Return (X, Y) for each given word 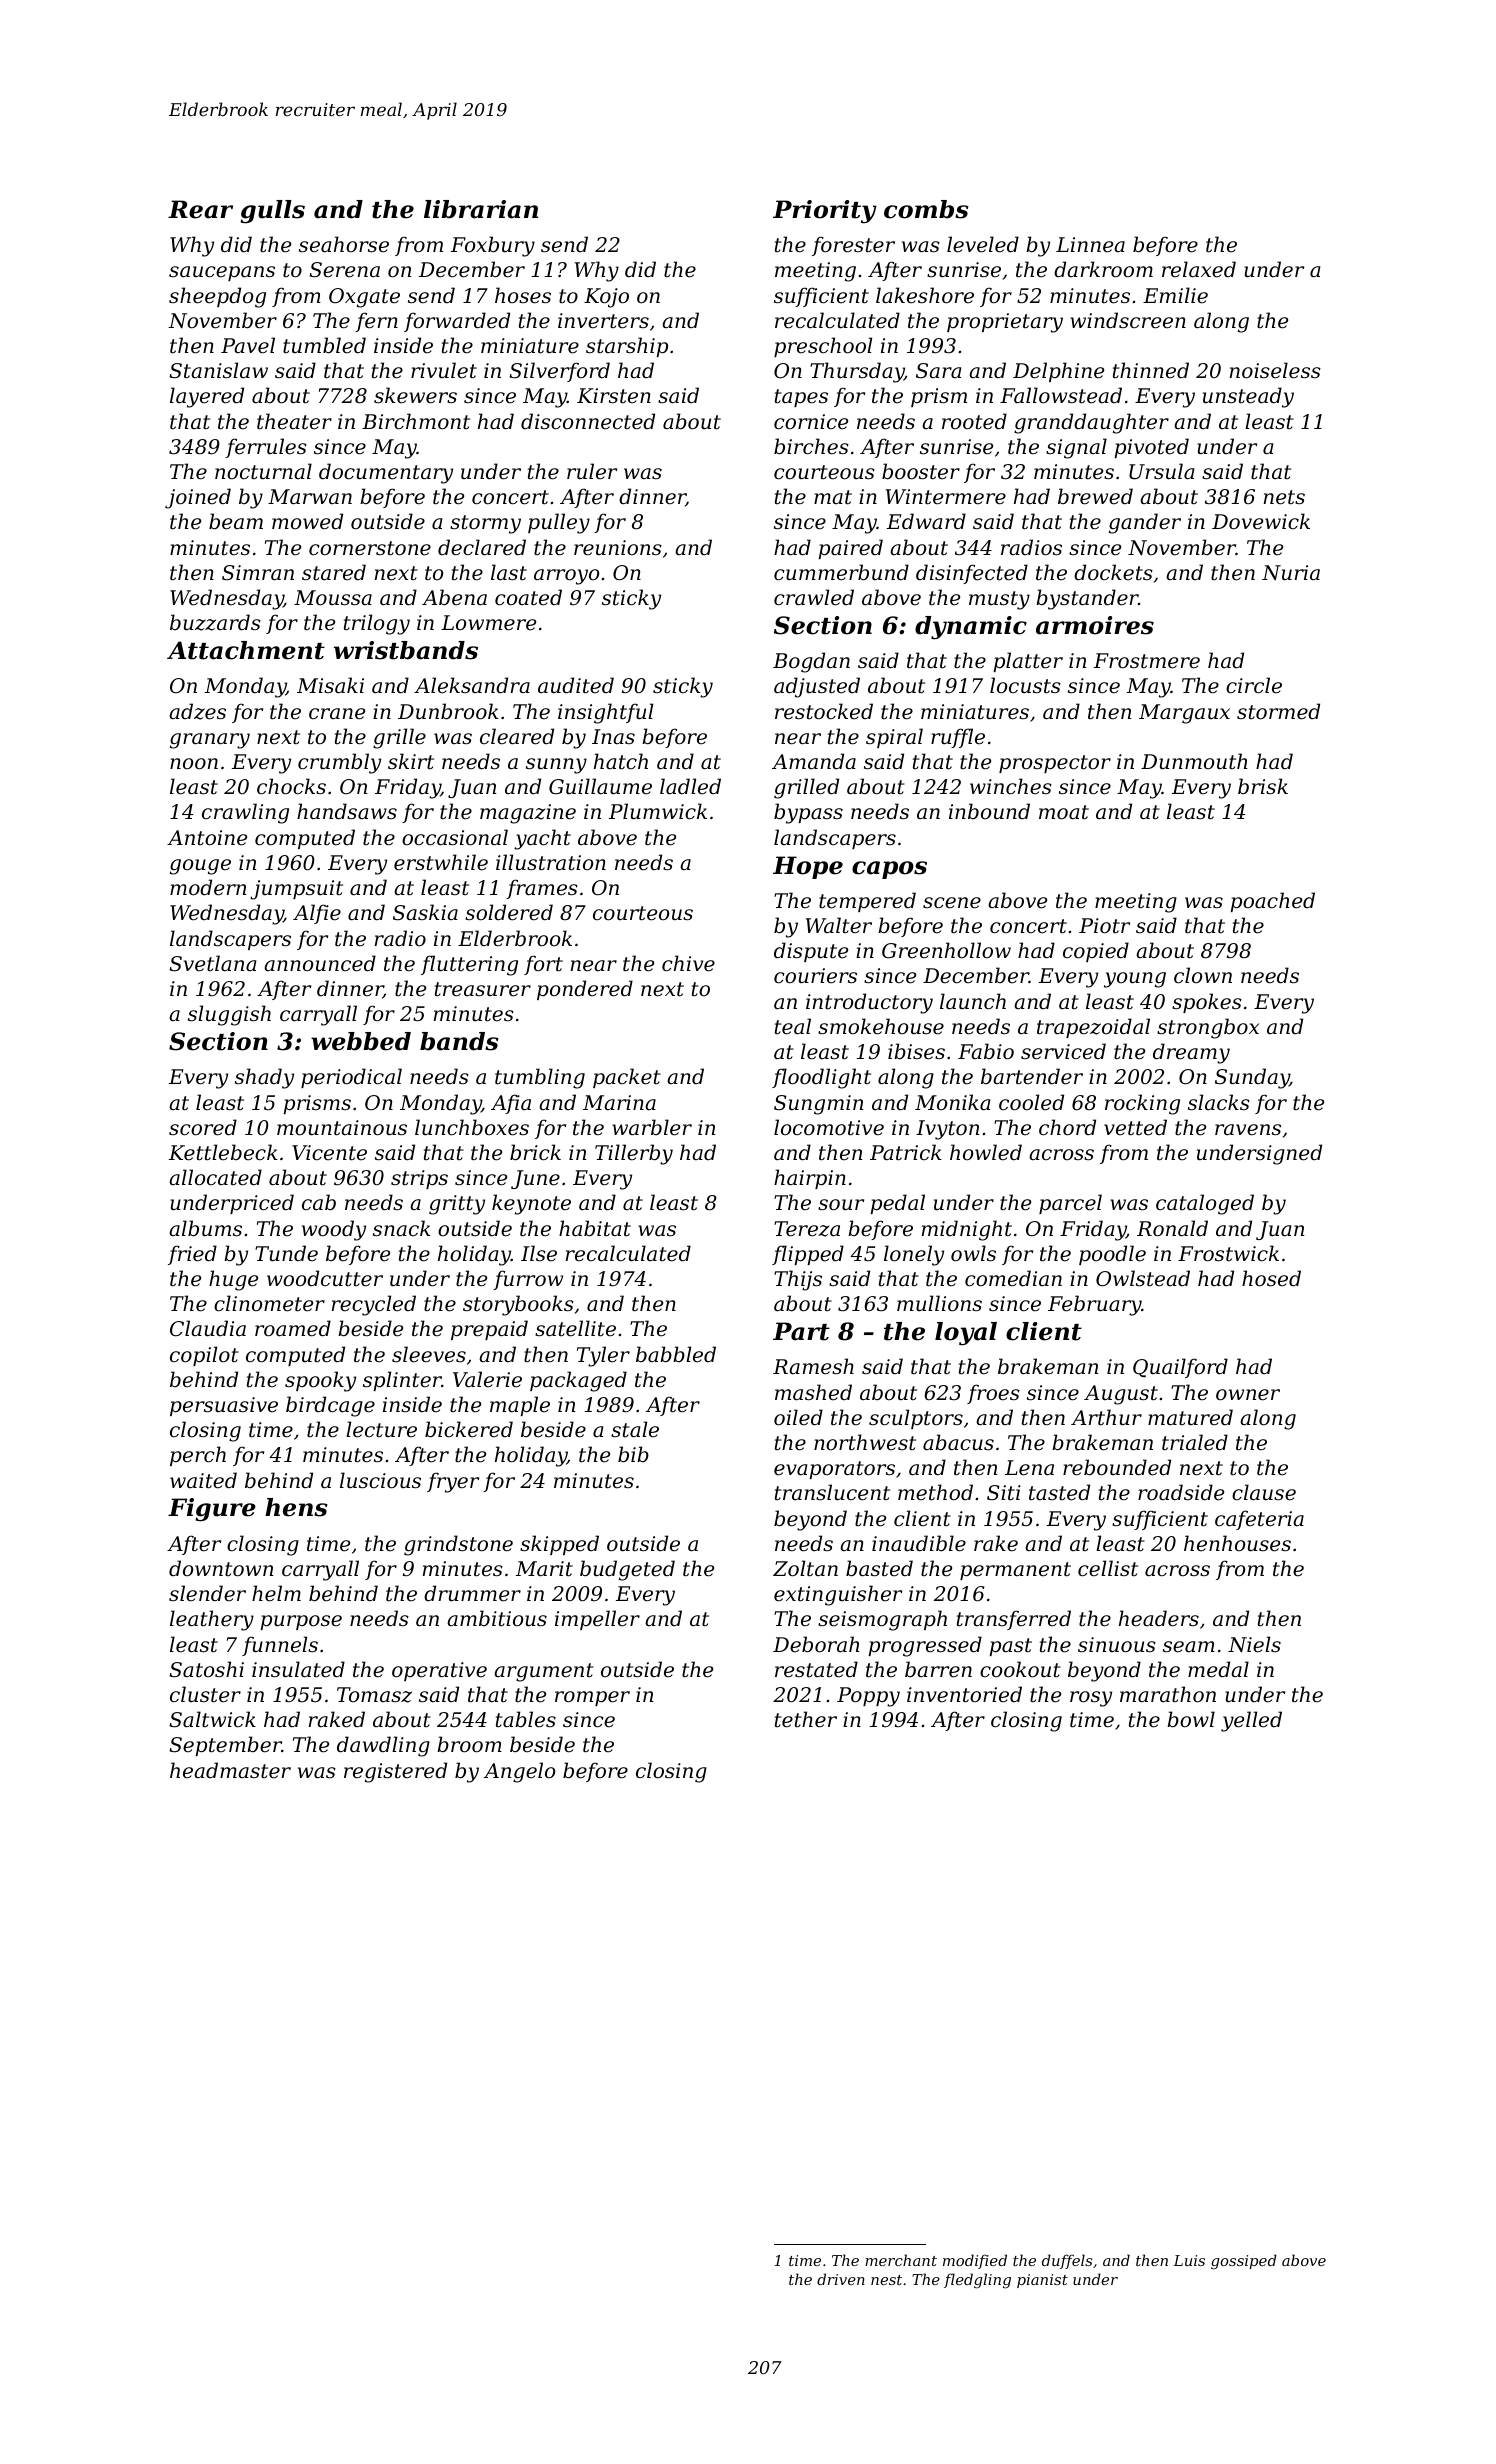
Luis (1189, 2260)
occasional (455, 837)
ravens (1248, 1130)
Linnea (1090, 245)
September (225, 1746)
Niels (1254, 1644)
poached (1272, 902)
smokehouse (881, 1026)
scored (203, 1127)
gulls (272, 212)
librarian (481, 209)
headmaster (230, 1770)
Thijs (798, 1280)
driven (841, 2279)
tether (806, 1719)
